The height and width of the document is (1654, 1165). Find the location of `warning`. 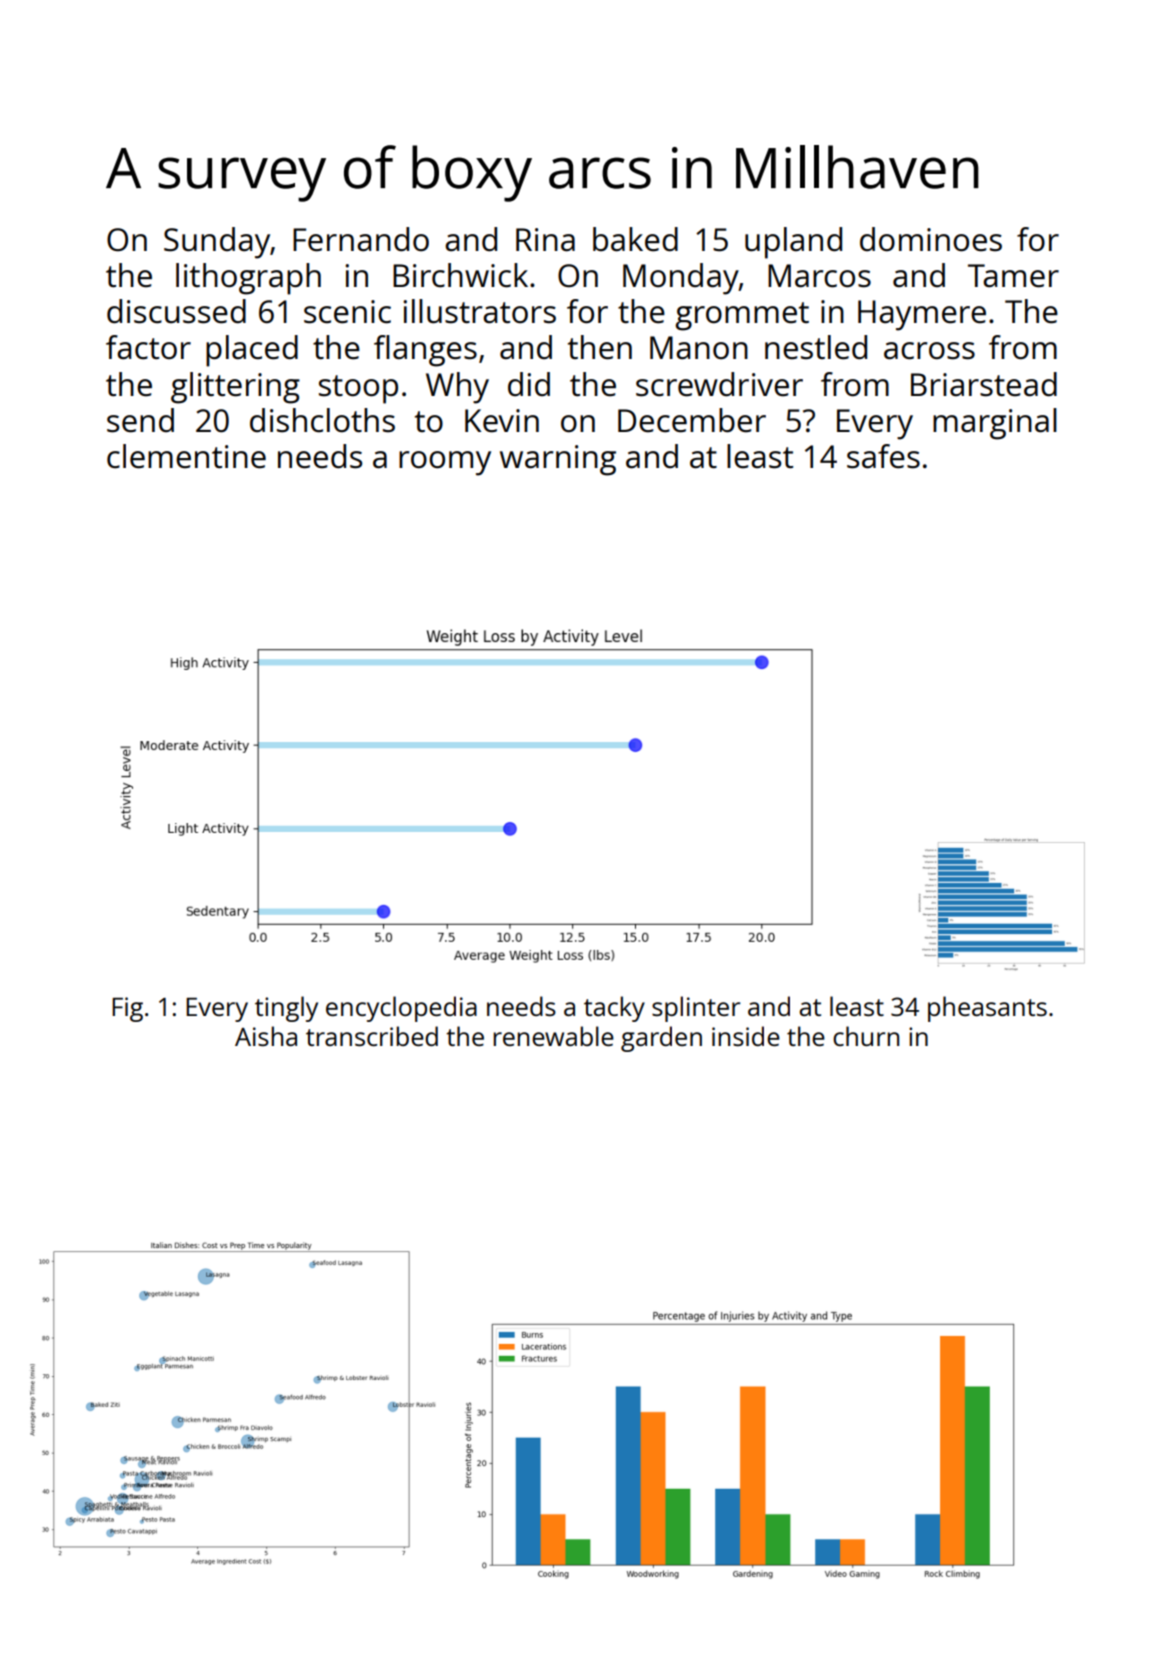

warning is located at coordinates (558, 460).
